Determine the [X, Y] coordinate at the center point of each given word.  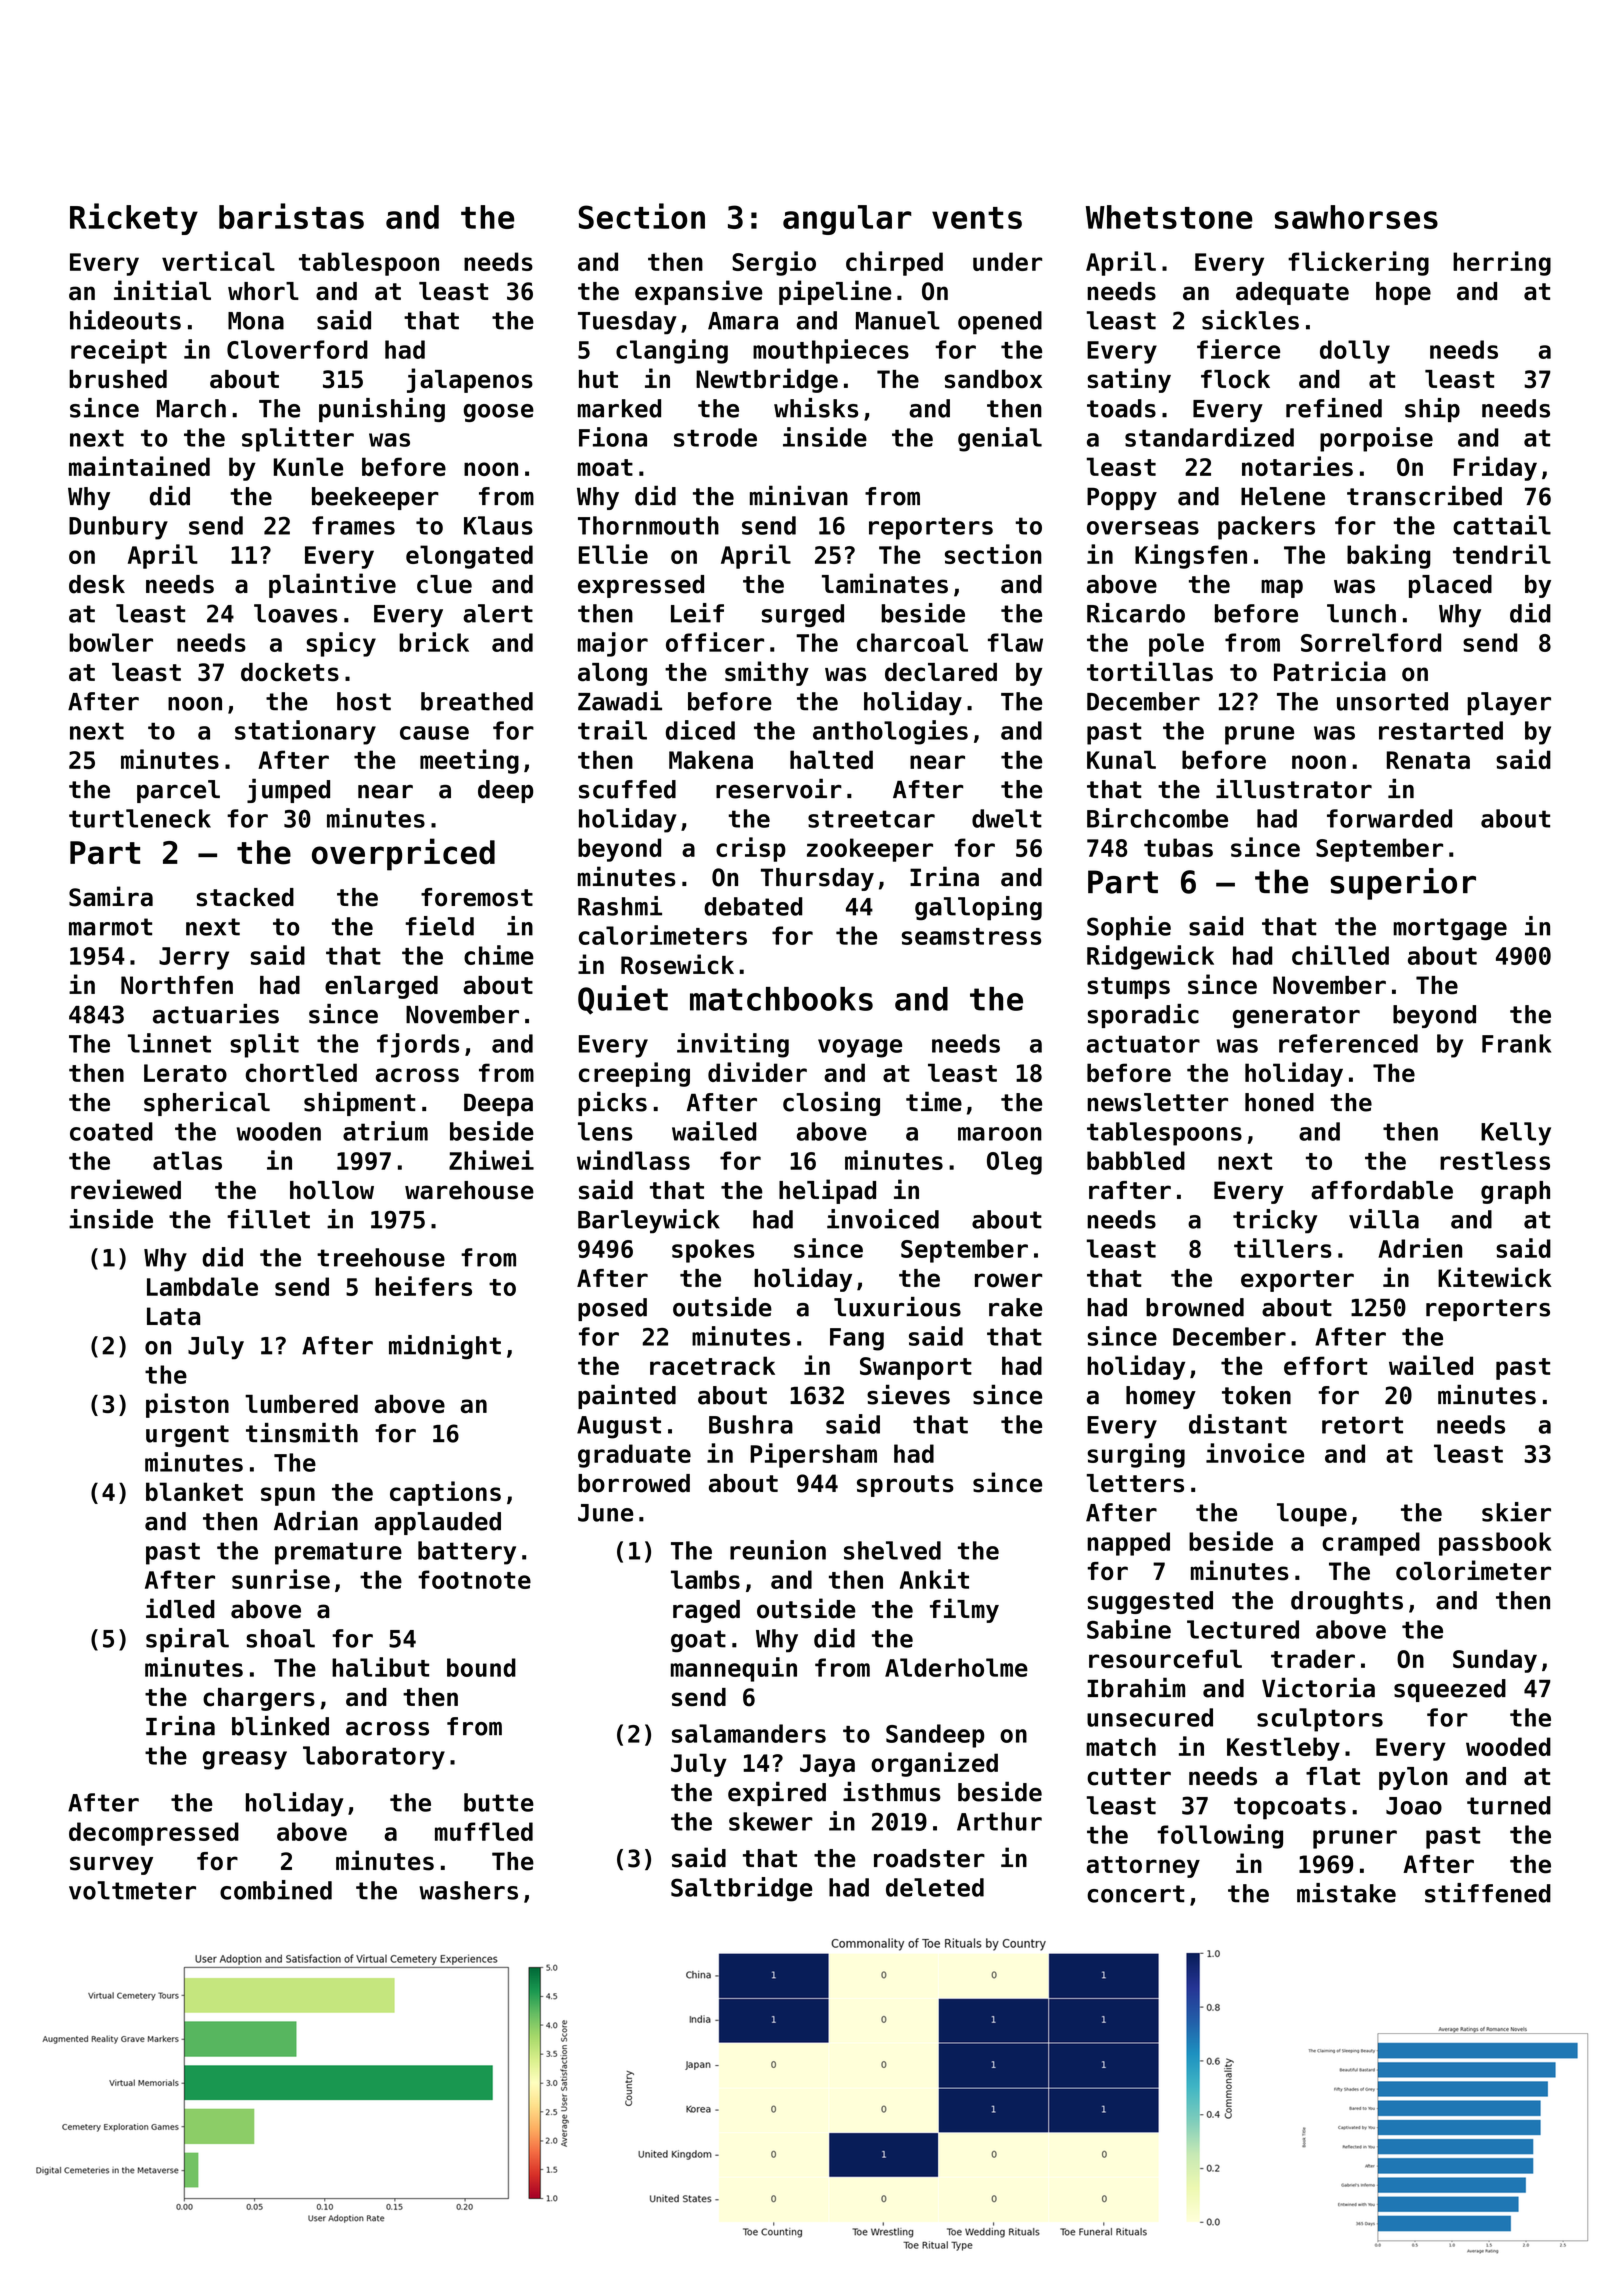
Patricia [1330, 671]
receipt [119, 351]
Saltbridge [741, 1889]
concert [1136, 1894]
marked [619, 408]
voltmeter [132, 1890]
